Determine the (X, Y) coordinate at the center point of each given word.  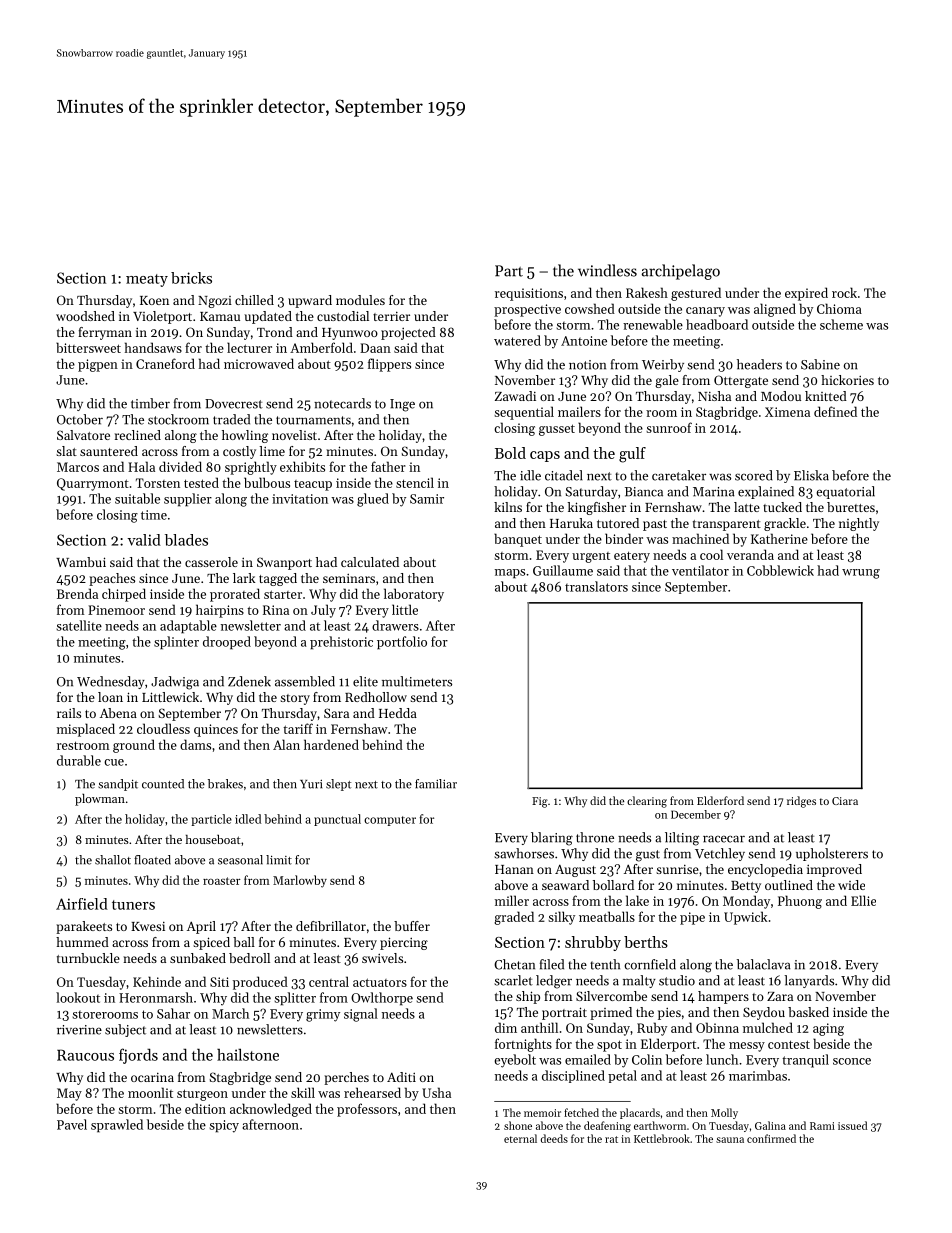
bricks (191, 278)
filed (552, 964)
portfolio (402, 643)
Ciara (845, 801)
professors (367, 1110)
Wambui (81, 562)
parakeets (84, 927)
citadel (564, 475)
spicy (224, 1126)
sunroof (669, 427)
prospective (527, 310)
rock (844, 292)
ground (134, 746)
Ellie (863, 900)
